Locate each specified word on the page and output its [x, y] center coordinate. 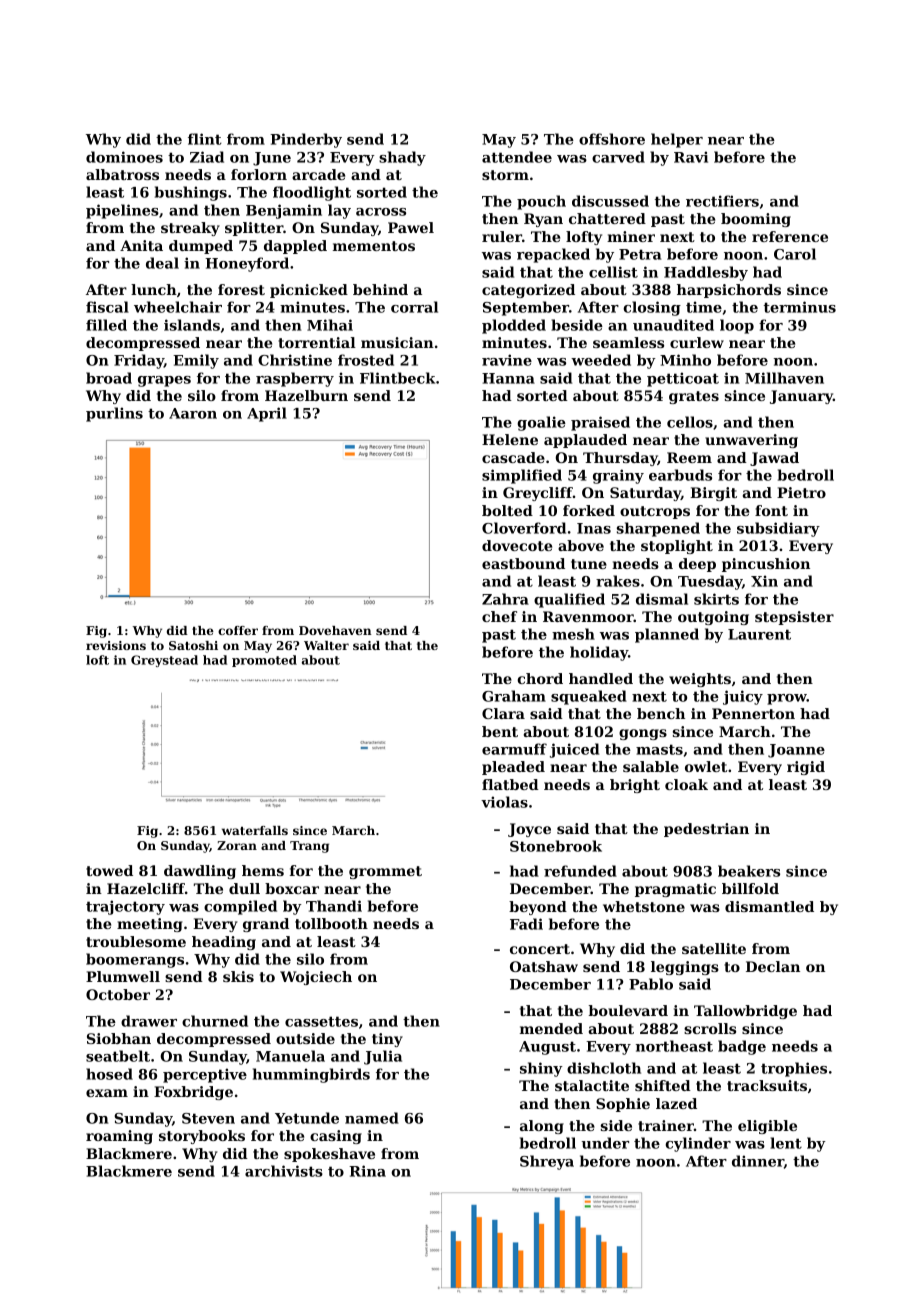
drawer [149, 1021]
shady [402, 158]
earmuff [514, 749]
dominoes [124, 157]
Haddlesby [706, 273]
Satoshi [193, 645]
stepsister [794, 618]
